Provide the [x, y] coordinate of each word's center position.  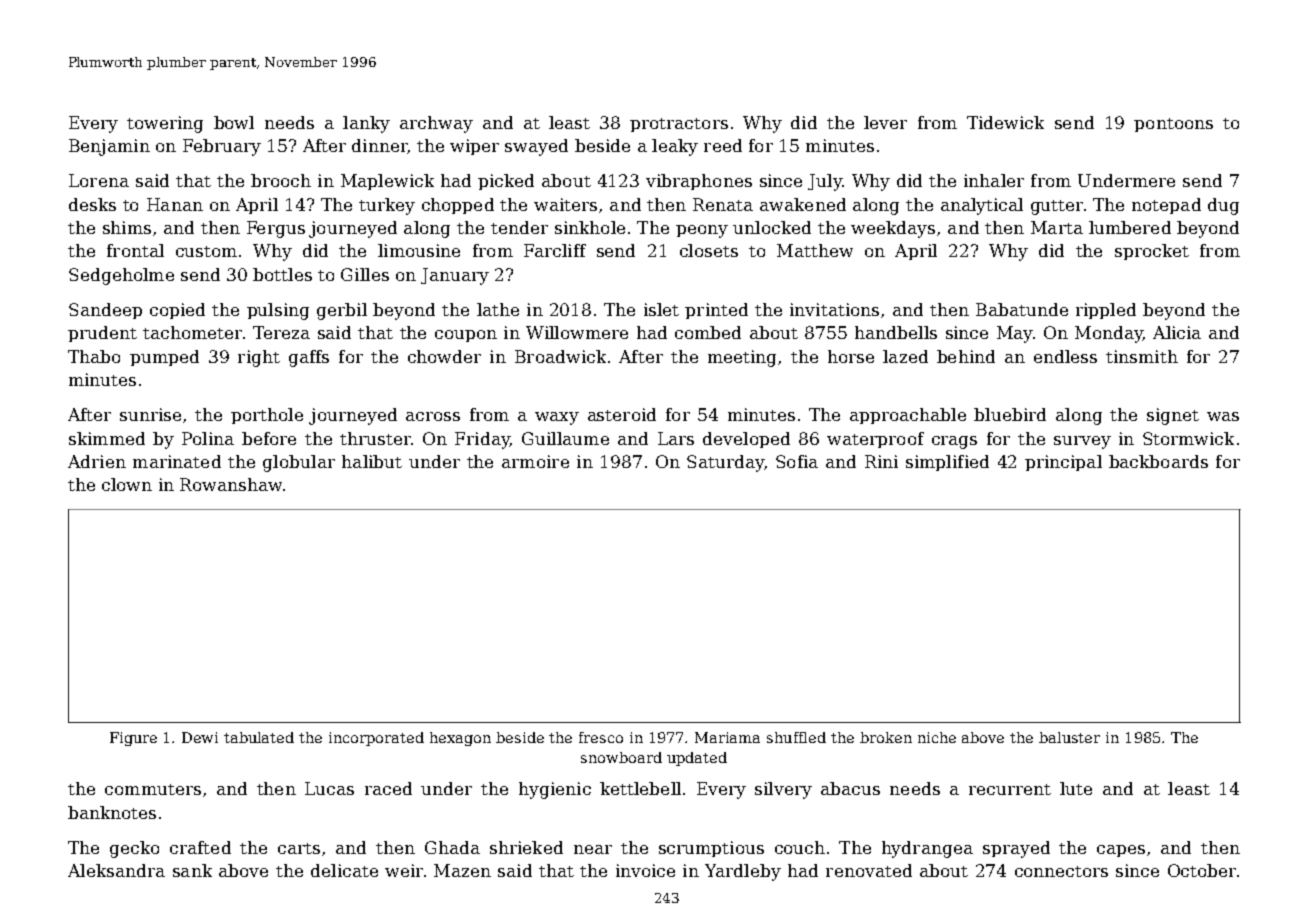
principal [1063, 463]
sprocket [1152, 252]
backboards [1158, 461]
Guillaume [565, 438]
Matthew [815, 250]
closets [709, 250]
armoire [535, 461]
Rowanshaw [231, 484]
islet [661, 309]
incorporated [376, 739]
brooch [281, 180]
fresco [601, 737]
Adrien [97, 461]
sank [192, 870]
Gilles [365, 274]
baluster [1069, 737]
